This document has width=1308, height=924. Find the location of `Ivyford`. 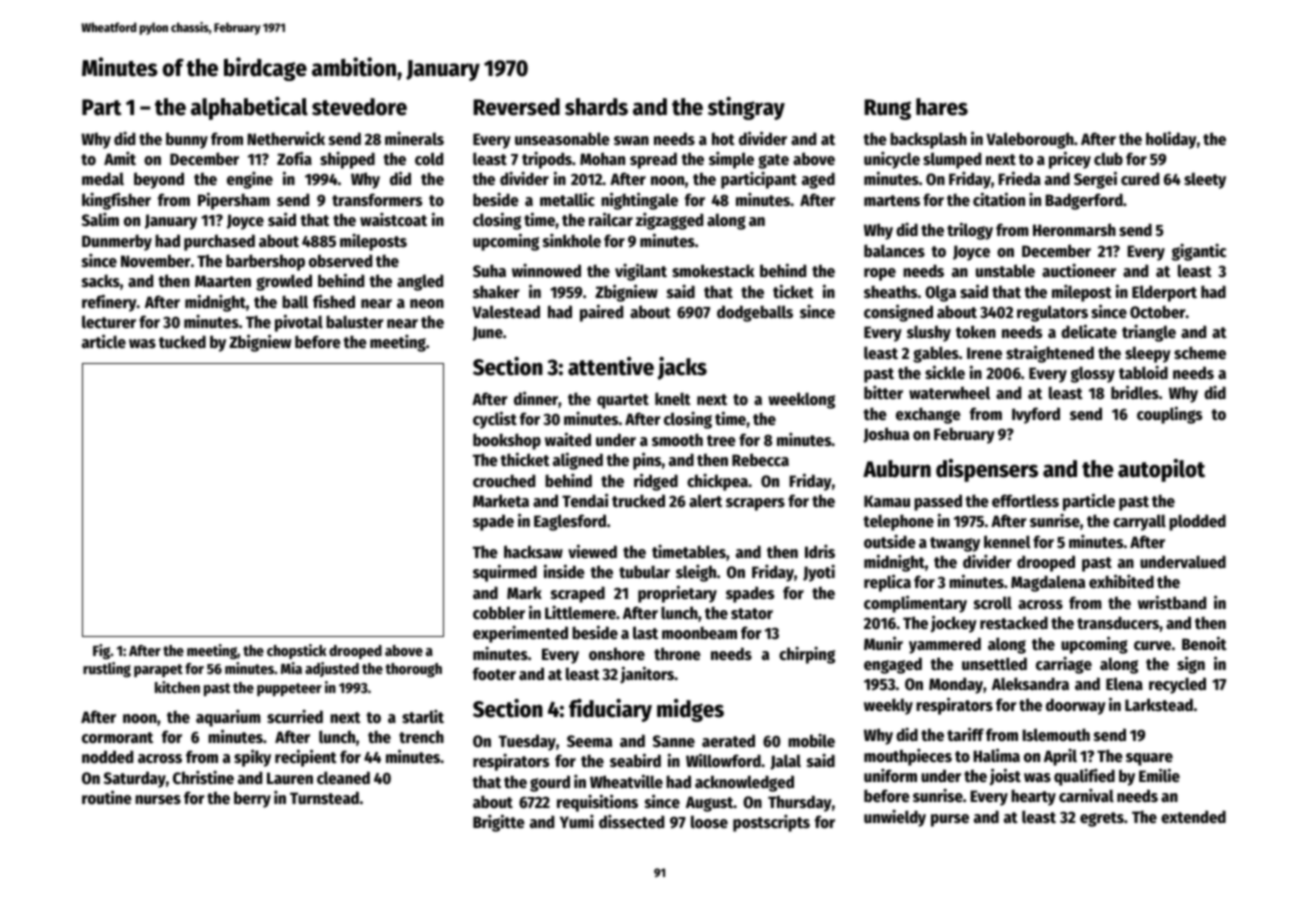

Ivyford is located at coordinates (1036, 415).
